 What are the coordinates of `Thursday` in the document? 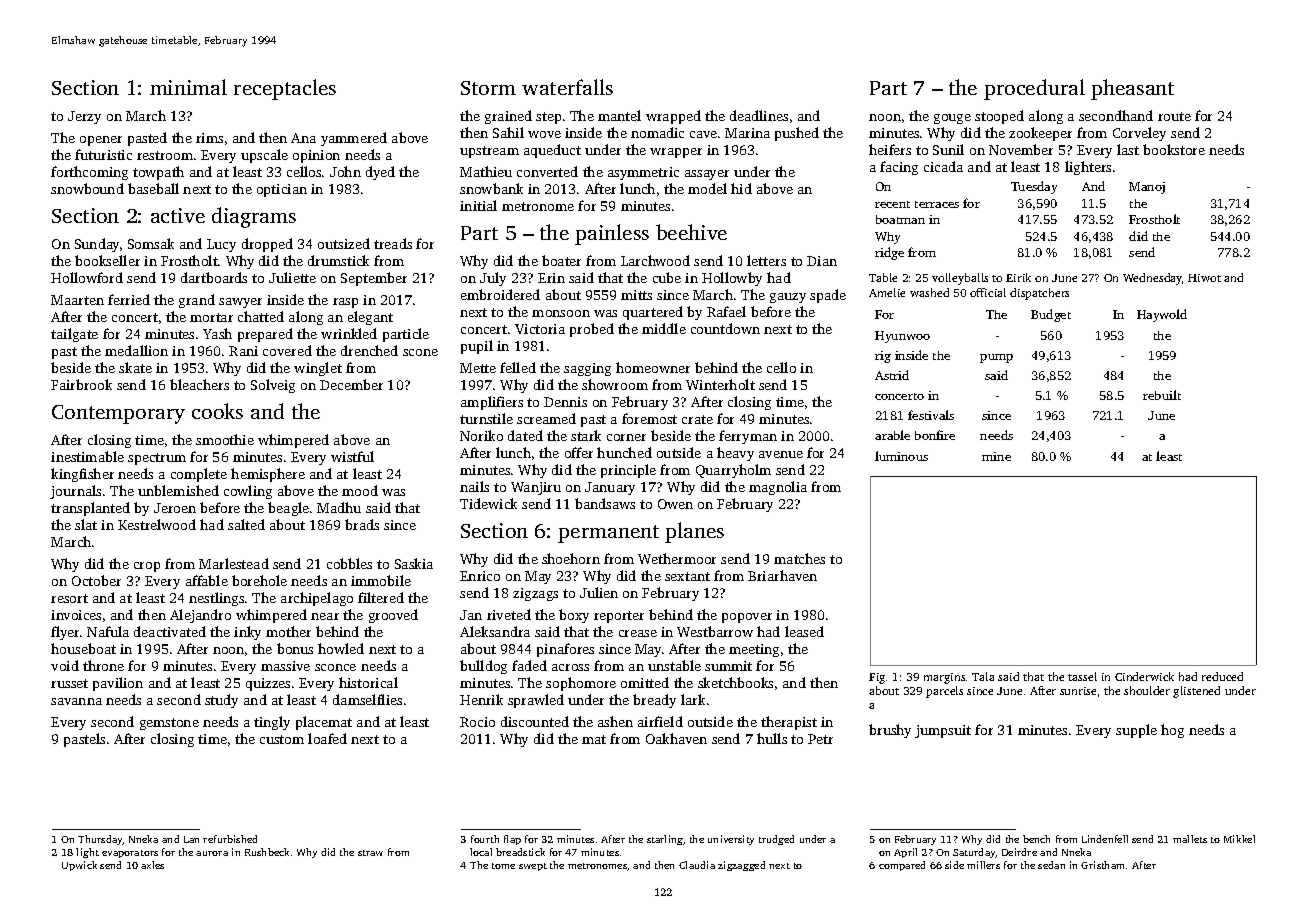 It's located at (100, 840).
